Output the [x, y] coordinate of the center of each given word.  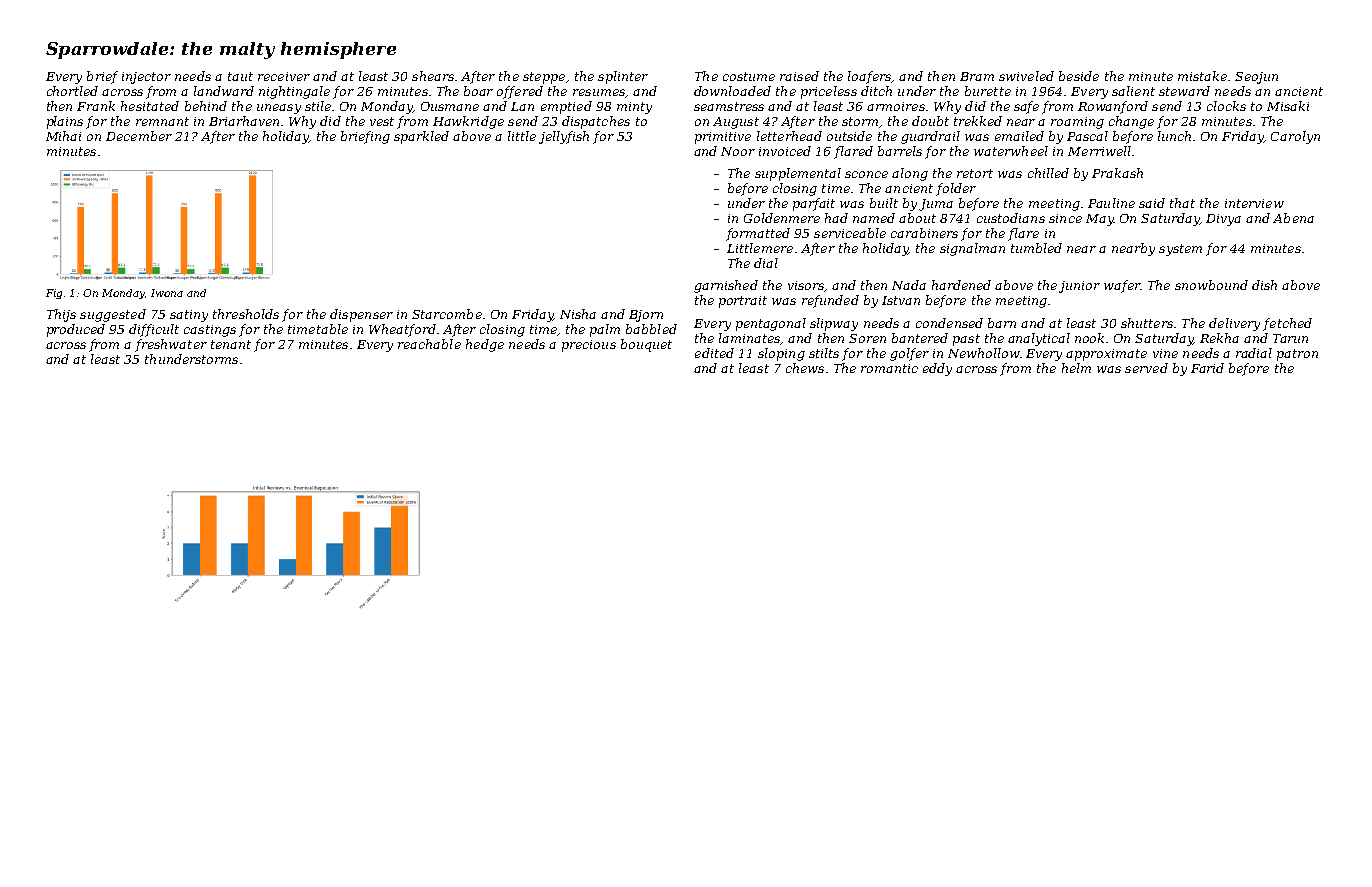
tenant [231, 344]
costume [749, 76]
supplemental [798, 174]
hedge [485, 345]
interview [1254, 203]
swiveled [1026, 76]
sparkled [421, 137]
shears [433, 76]
